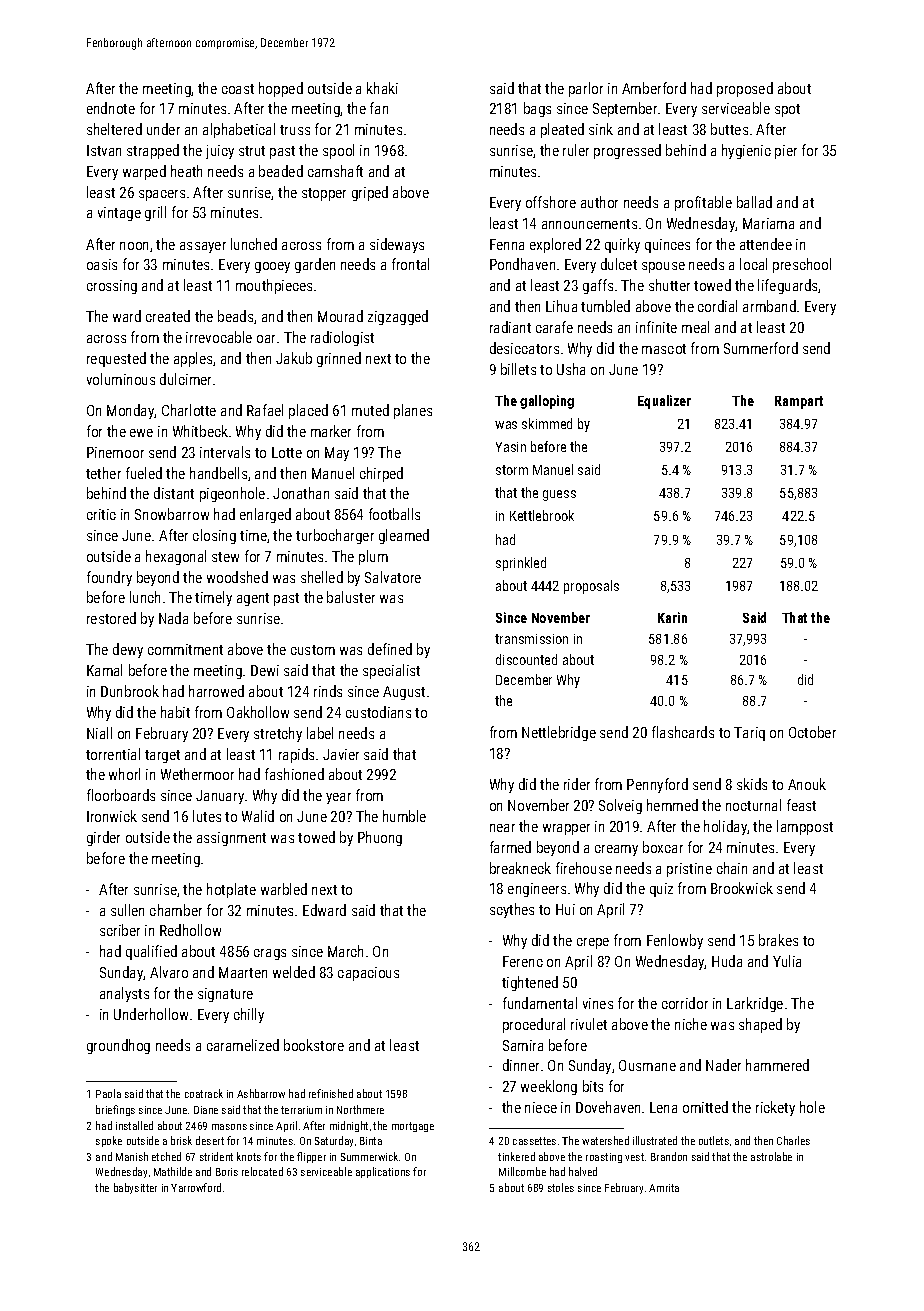 The width and height of the screenshot is (924, 1311). What do you see at coordinates (502, 828) in the screenshot?
I see `near` at bounding box center [502, 828].
